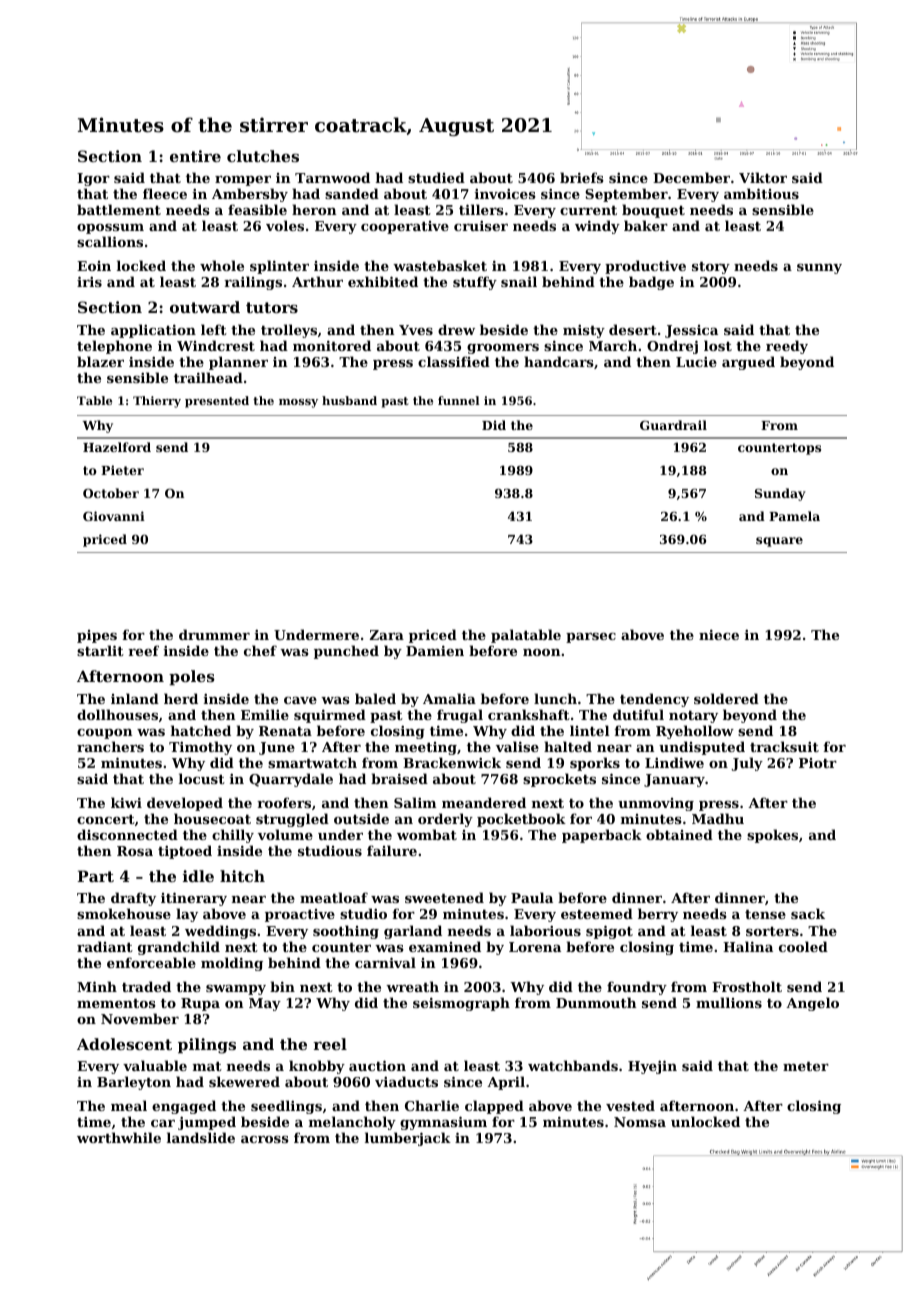 The height and width of the screenshot is (1308, 924). What do you see at coordinates (559, 361) in the screenshot?
I see `handcars` at bounding box center [559, 361].
